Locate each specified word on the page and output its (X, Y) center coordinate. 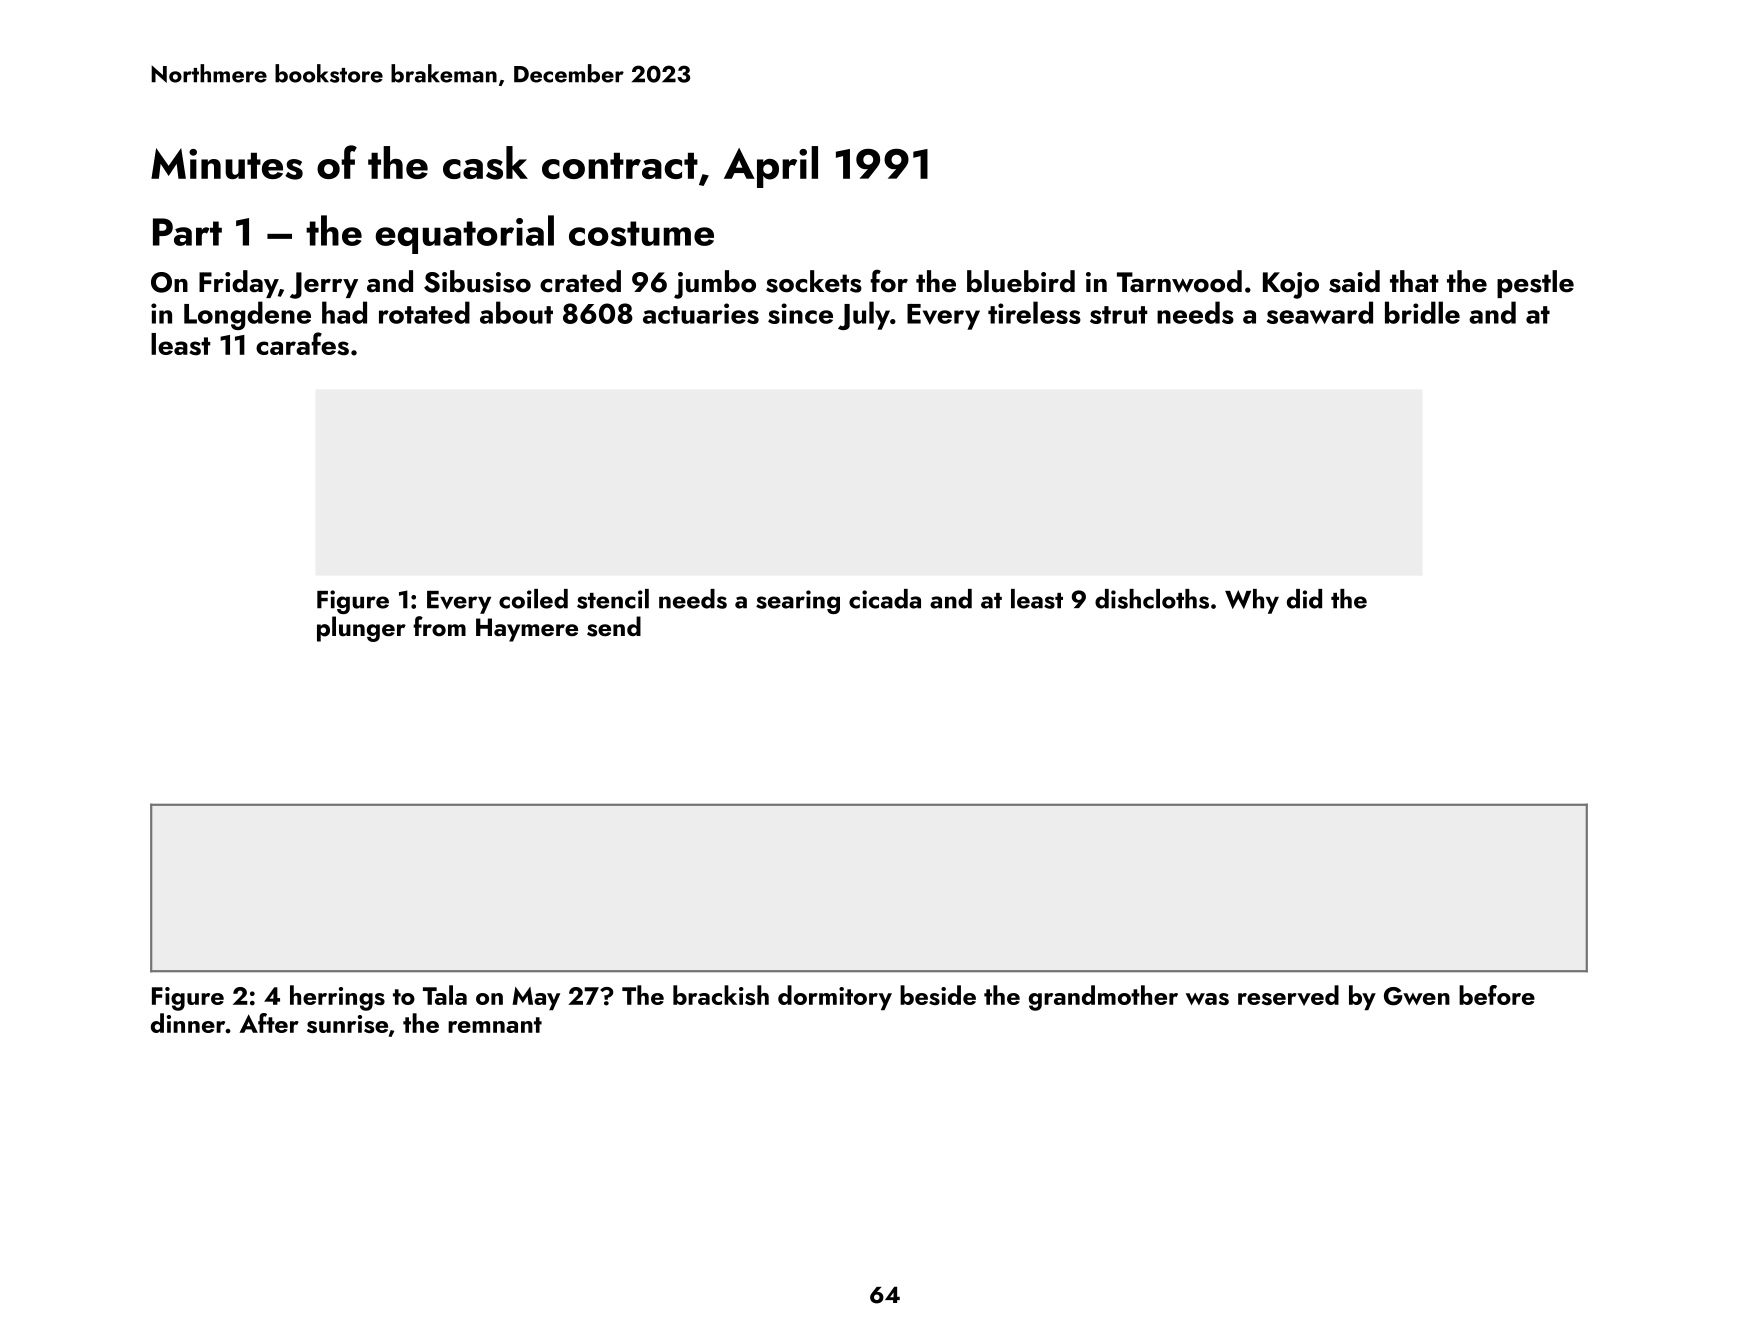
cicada (885, 599)
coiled (533, 599)
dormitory (835, 997)
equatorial (464, 234)
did (1304, 599)
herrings (337, 998)
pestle (1535, 284)
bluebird (1021, 281)
